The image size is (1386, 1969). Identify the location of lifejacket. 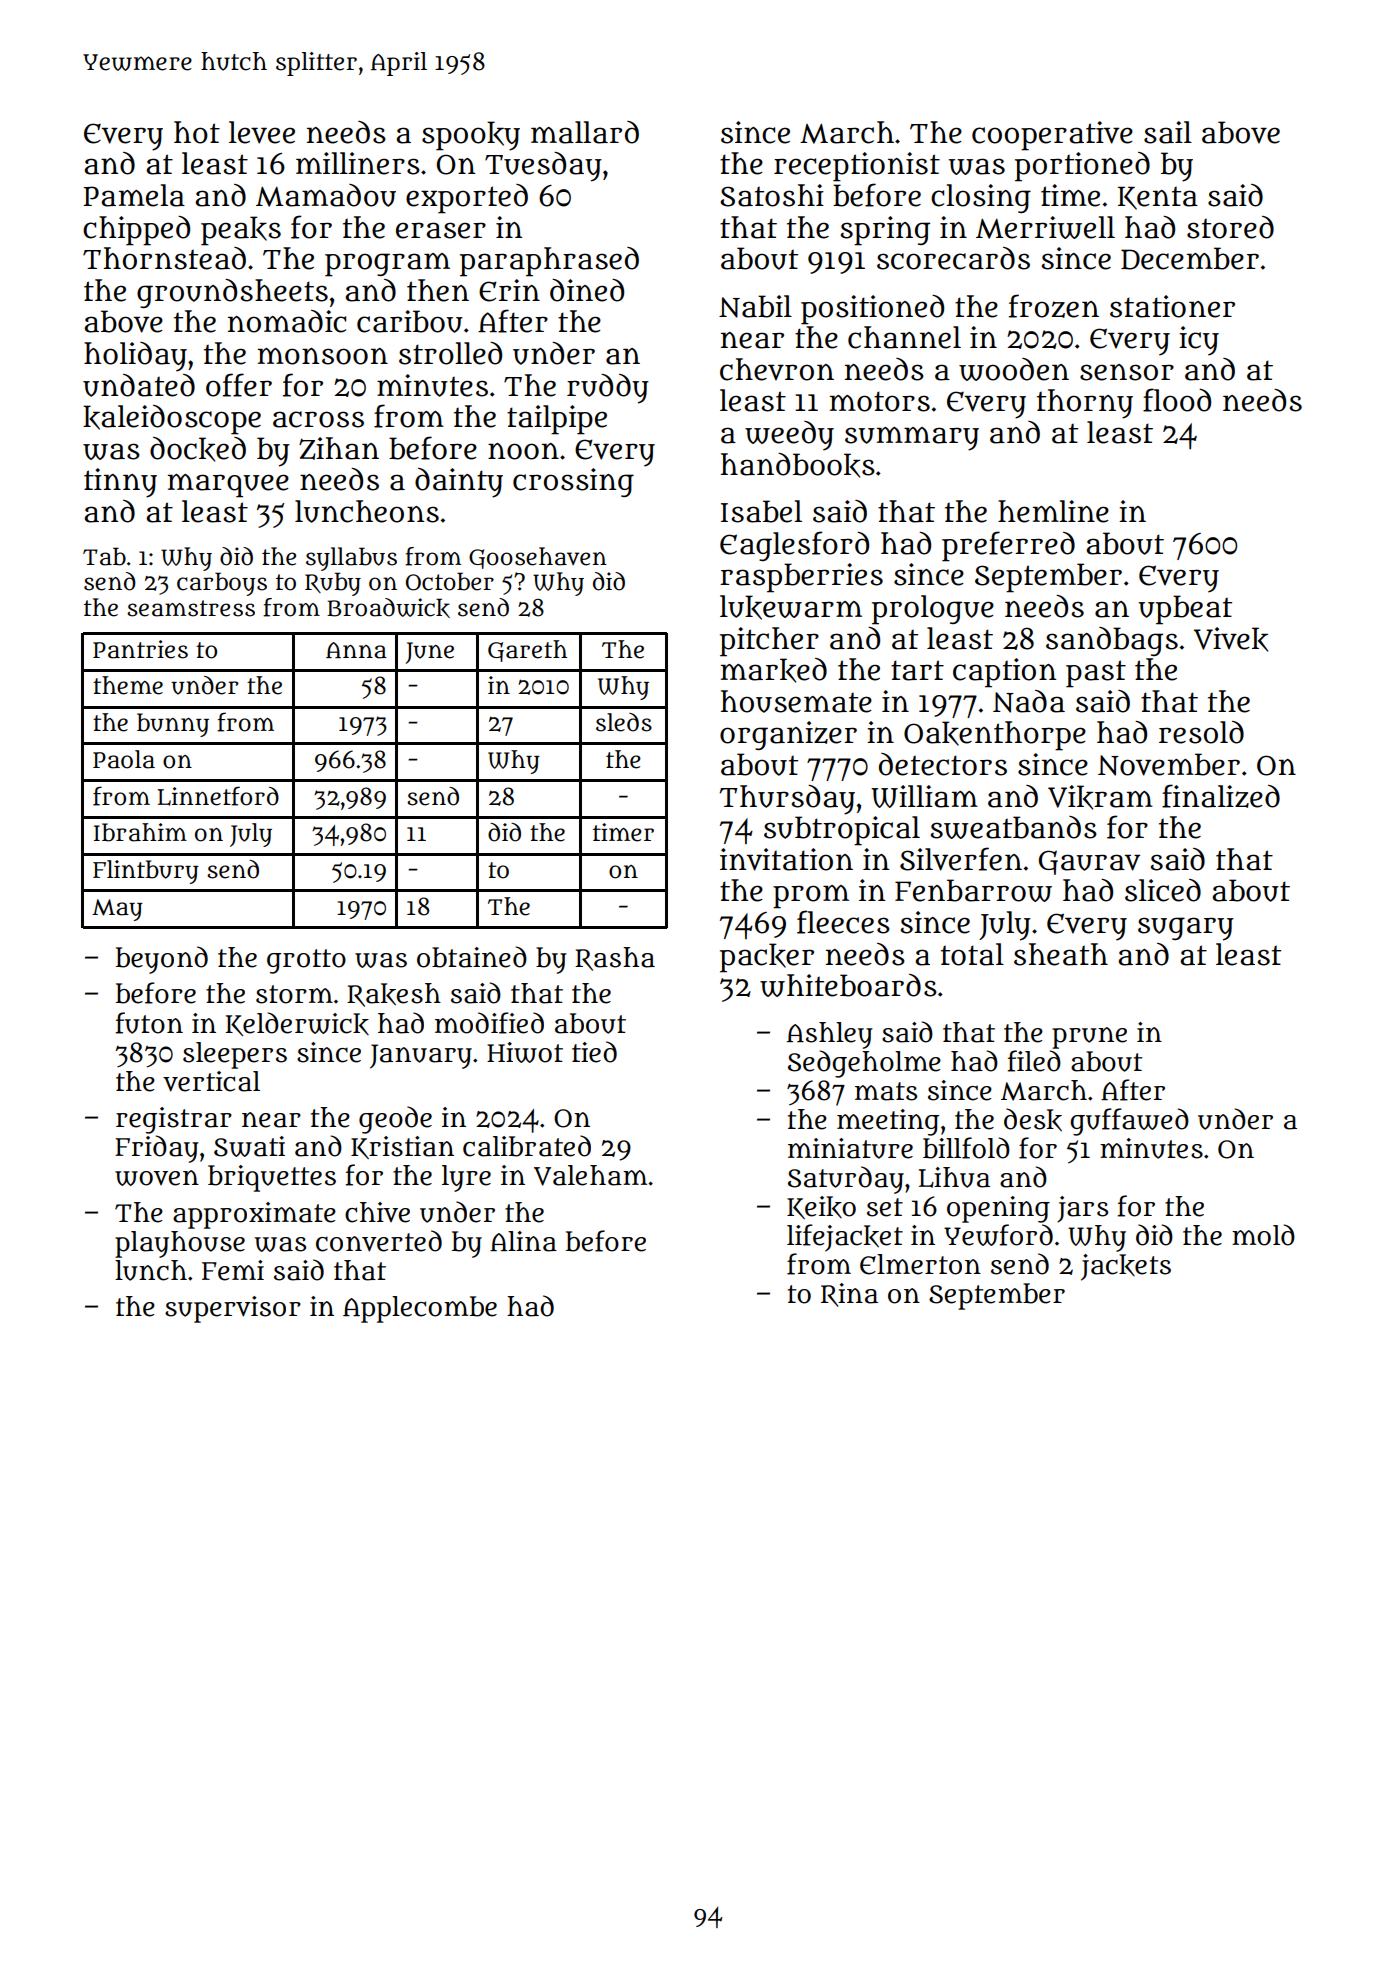
(845, 1238).
